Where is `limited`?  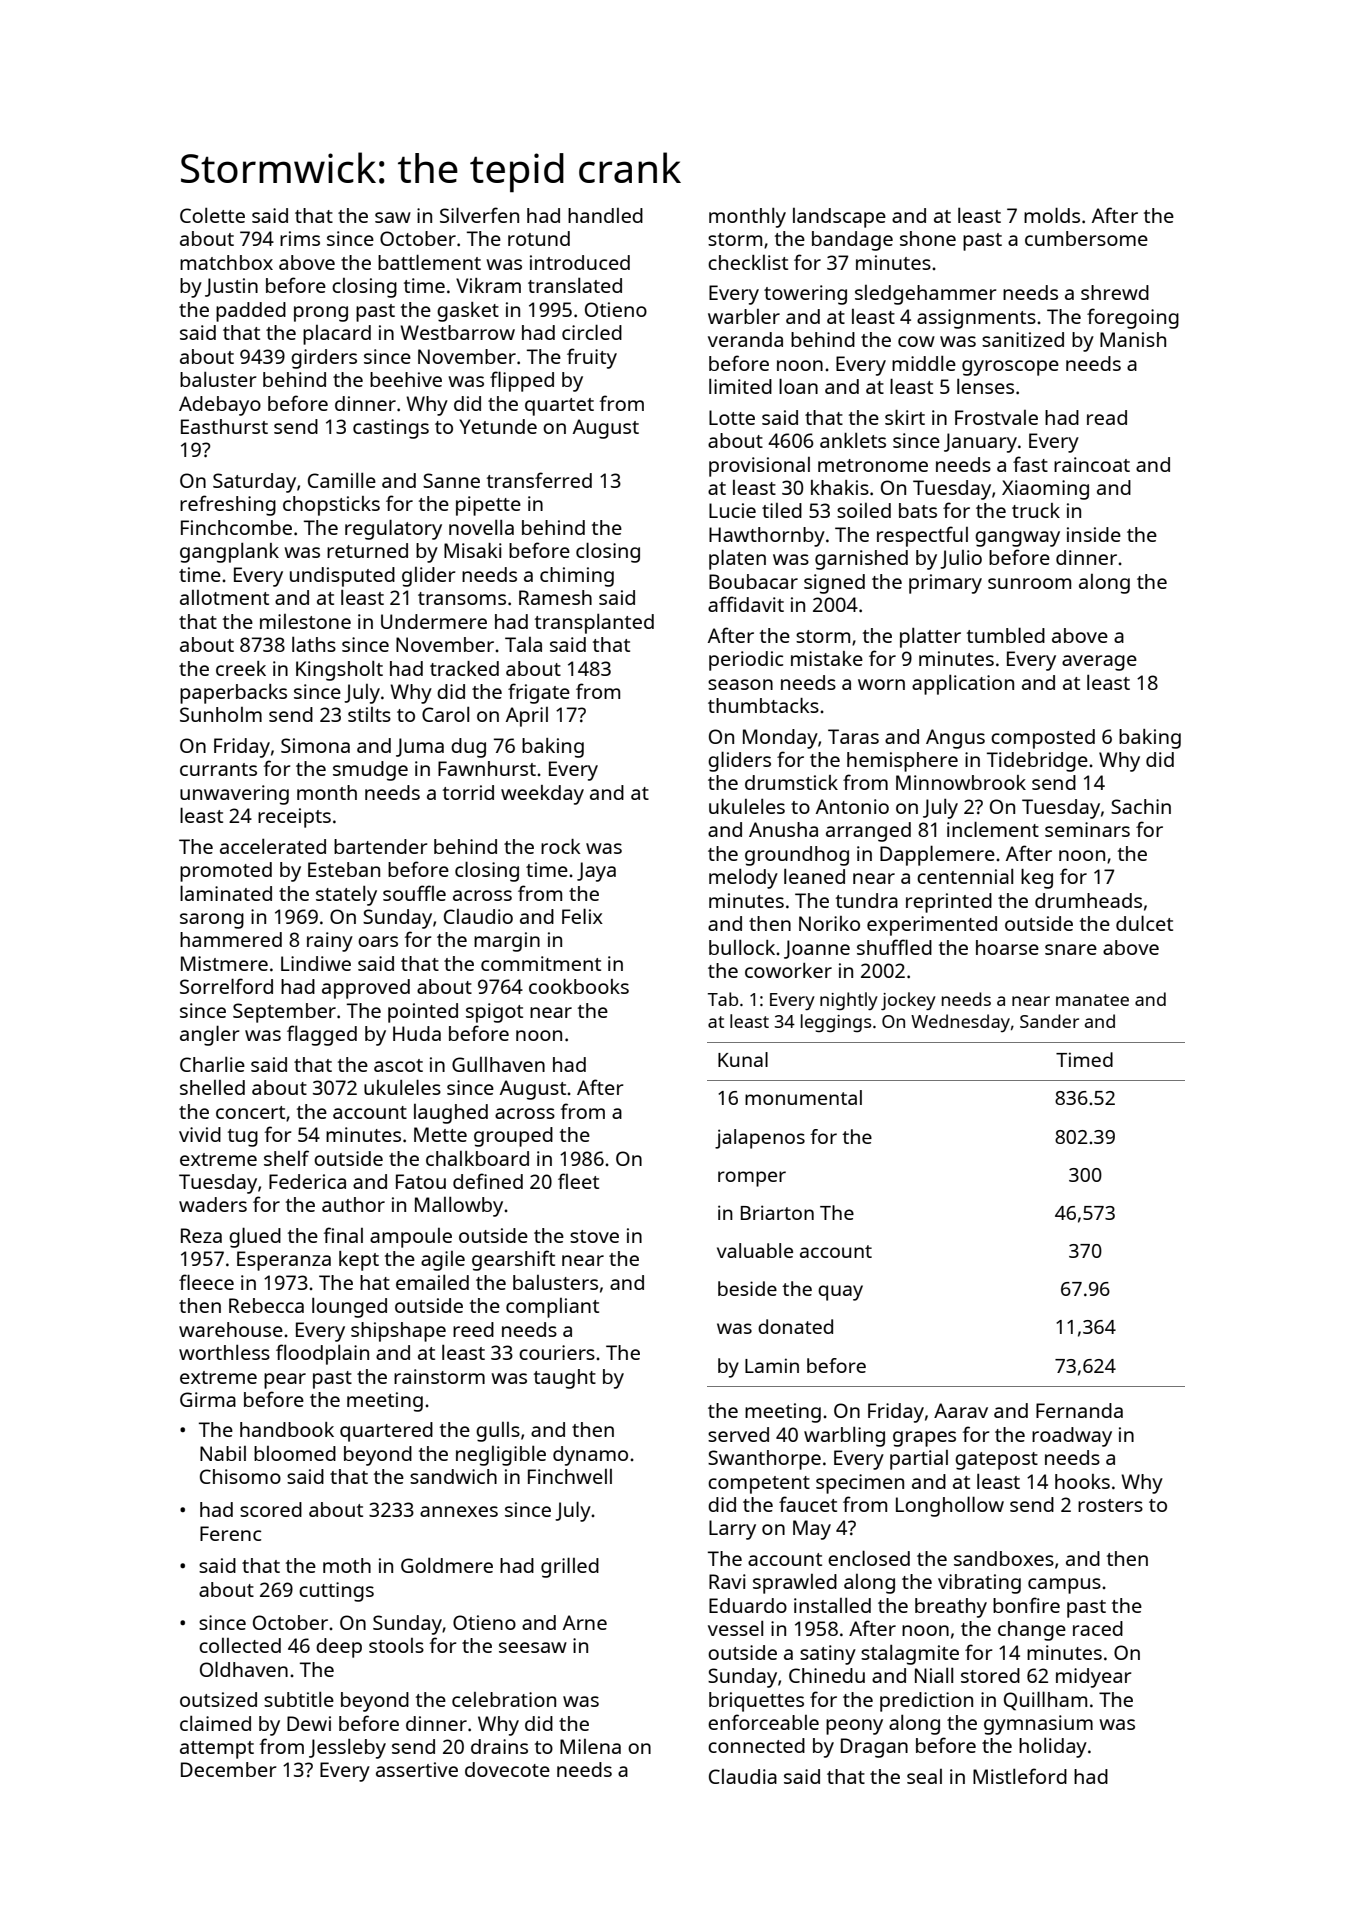
limited is located at coordinates (740, 386).
